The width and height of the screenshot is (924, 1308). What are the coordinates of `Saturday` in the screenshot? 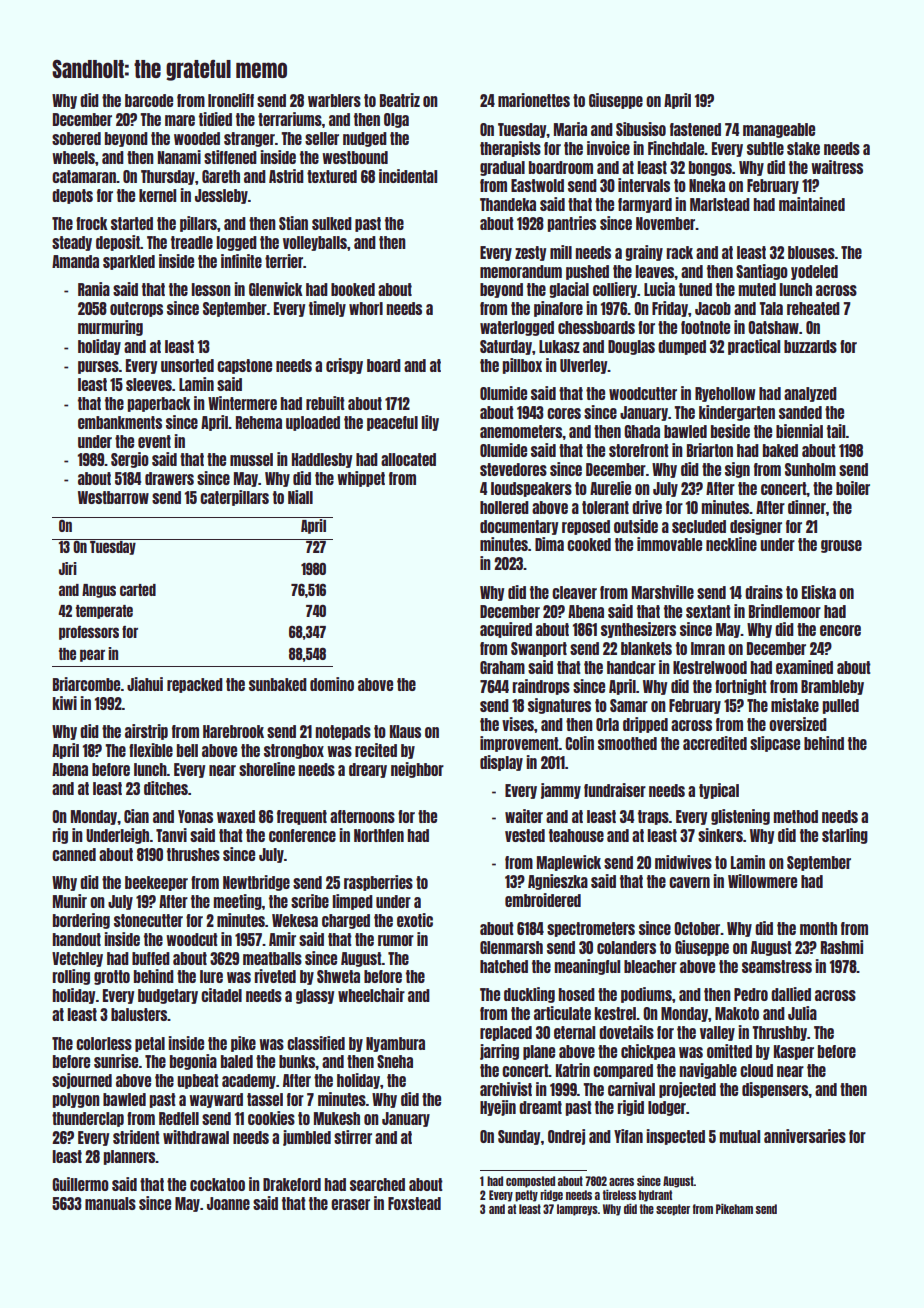 It's located at (506, 347).
